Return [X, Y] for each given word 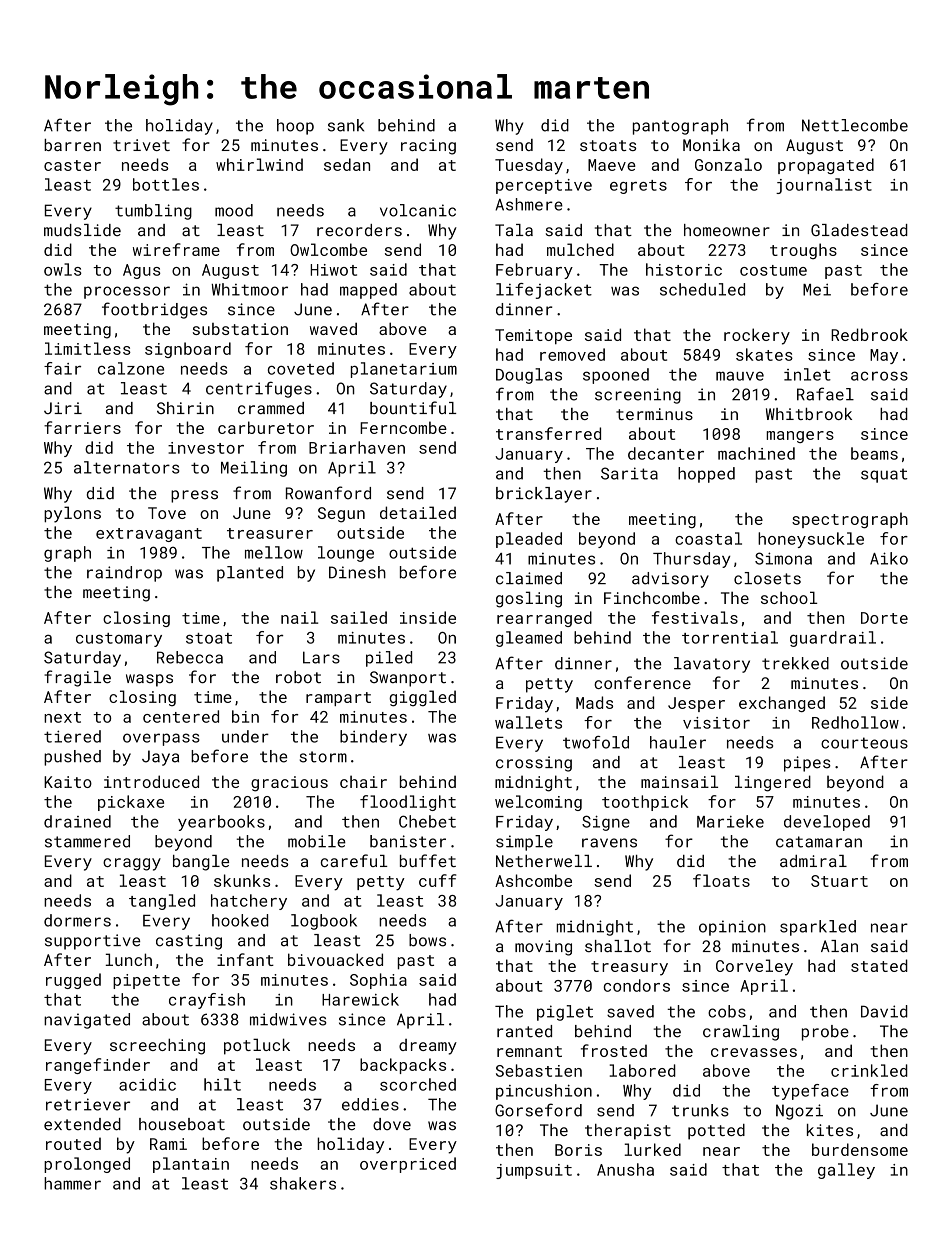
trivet [141, 145]
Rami [168, 1144]
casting [189, 942]
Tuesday [529, 166]
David [884, 1011]
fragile [77, 678]
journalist [824, 186]
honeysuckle [811, 540]
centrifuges [259, 389]
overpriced [408, 1165]
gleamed [529, 639]
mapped [368, 291]
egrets [638, 187]
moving [543, 948]
